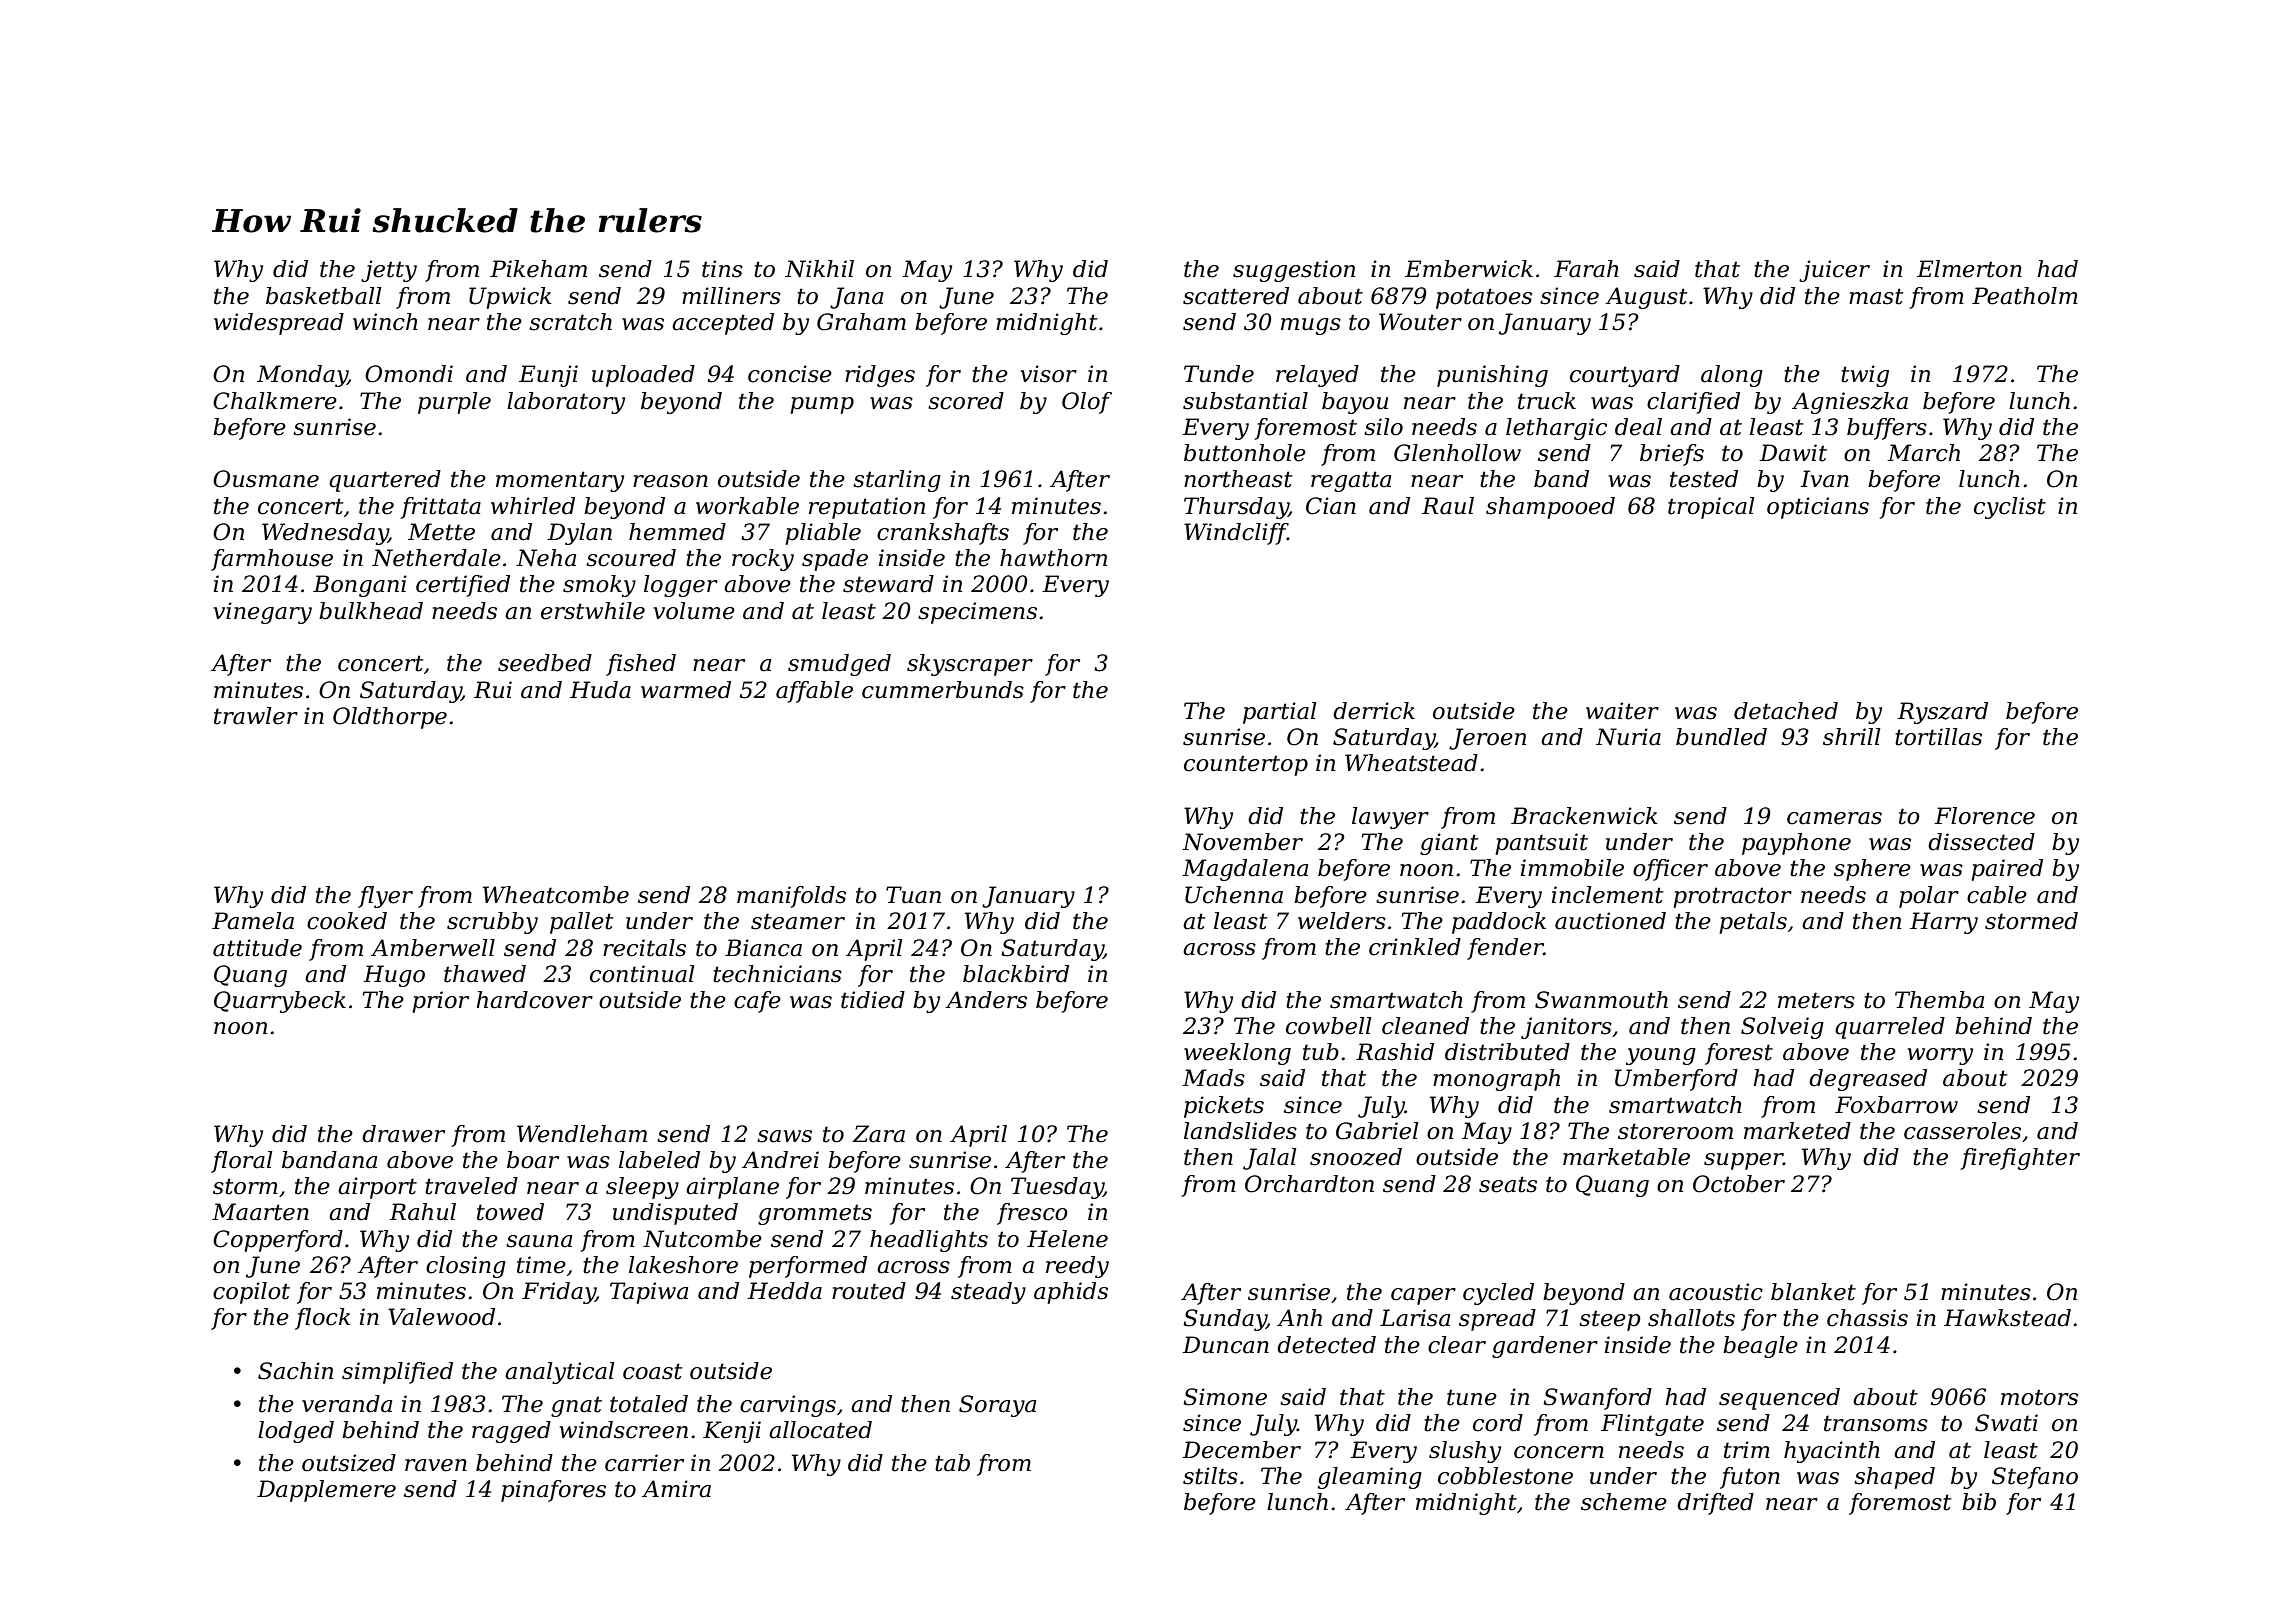  What do you see at coordinates (326, 1491) in the document?
I see `Dapplemere` at bounding box center [326, 1491].
